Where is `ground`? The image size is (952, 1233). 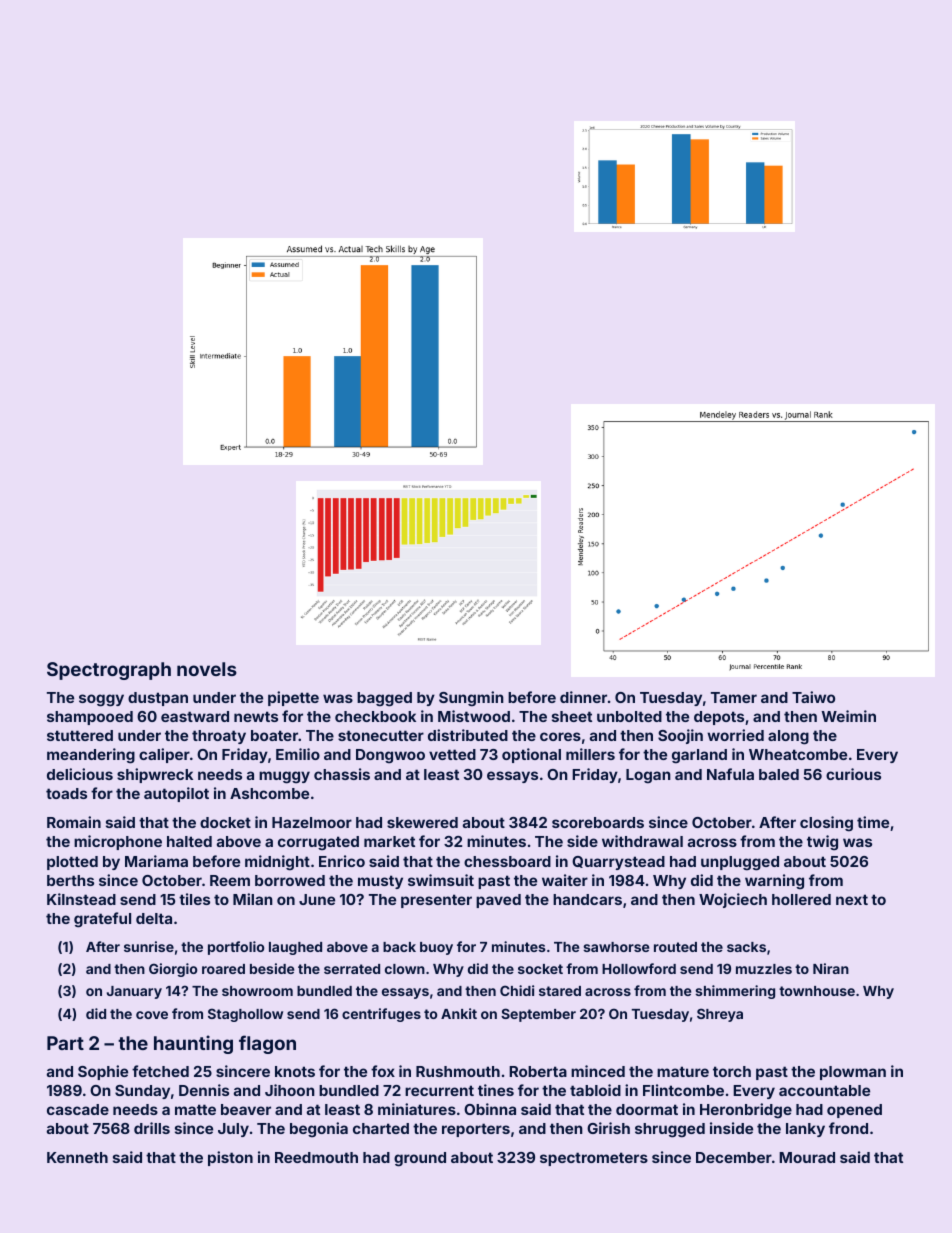
ground is located at coordinates (420, 1159).
